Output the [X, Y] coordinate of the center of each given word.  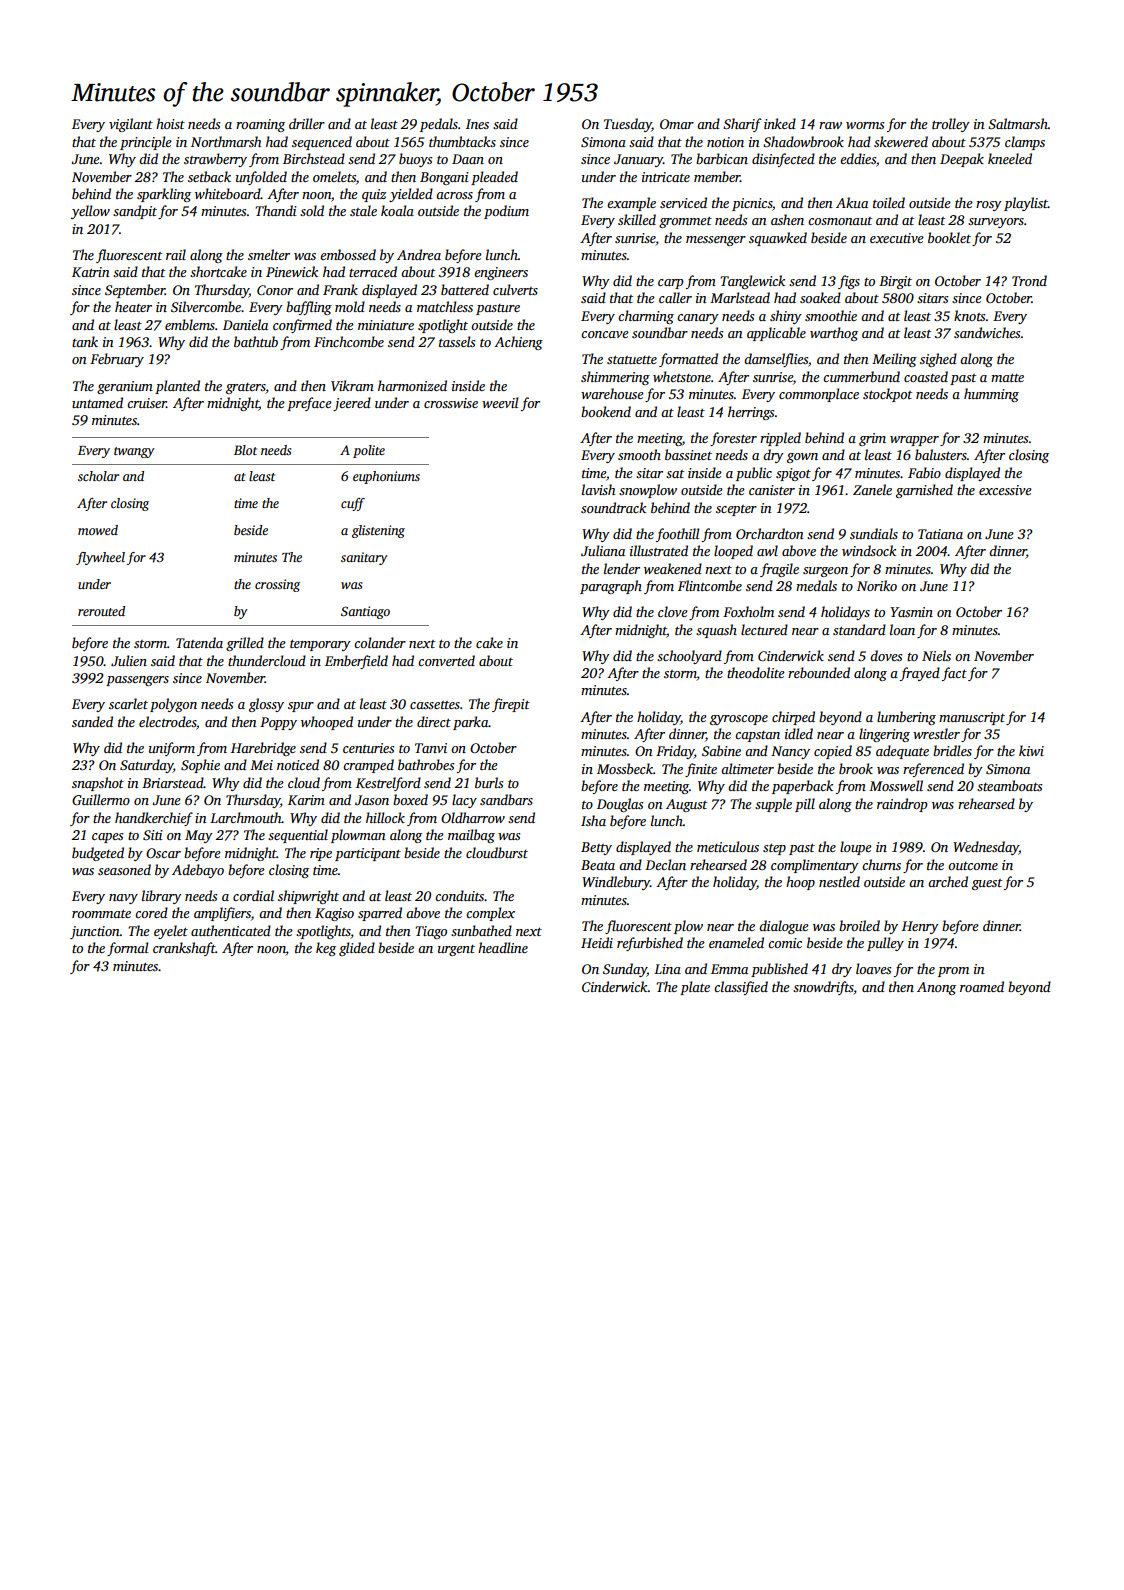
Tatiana [940, 534]
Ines [477, 124]
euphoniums [386, 477]
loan [902, 629]
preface [309, 404]
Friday [675, 752]
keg [326, 949]
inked [780, 123]
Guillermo [101, 799]
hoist [170, 123]
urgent [456, 950]
